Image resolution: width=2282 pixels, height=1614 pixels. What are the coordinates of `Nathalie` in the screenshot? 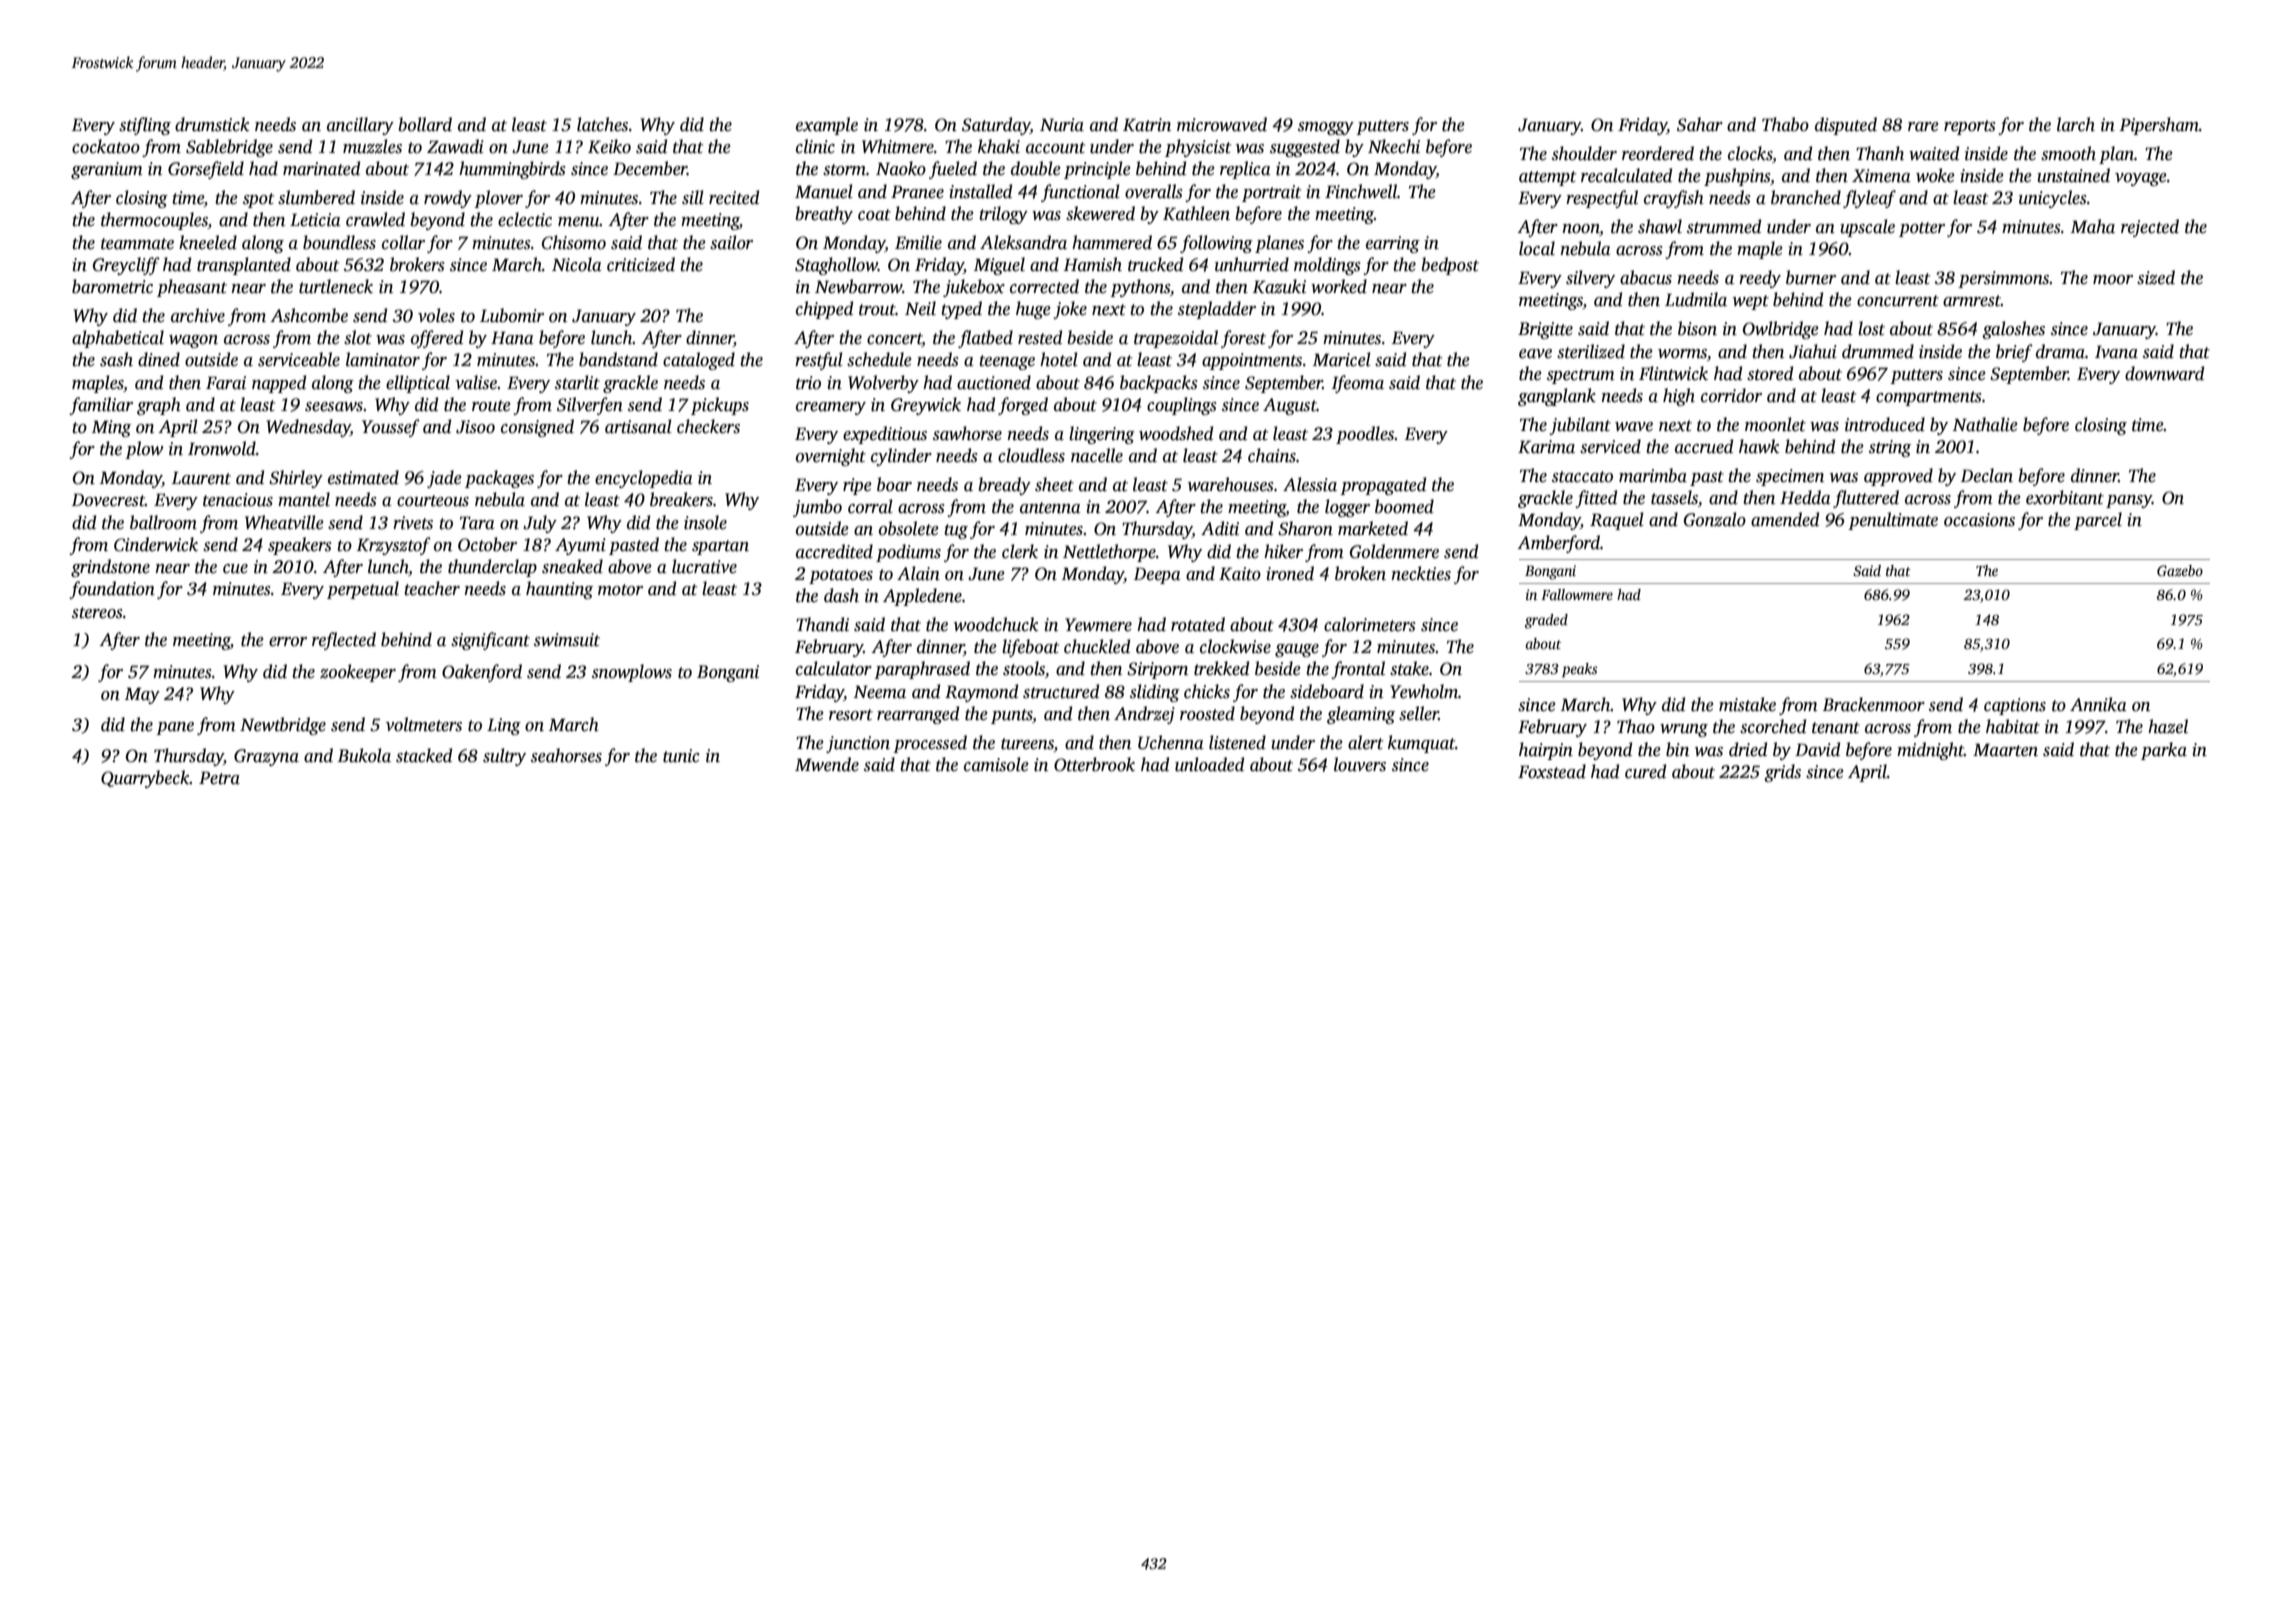 It's located at (1985, 424).
